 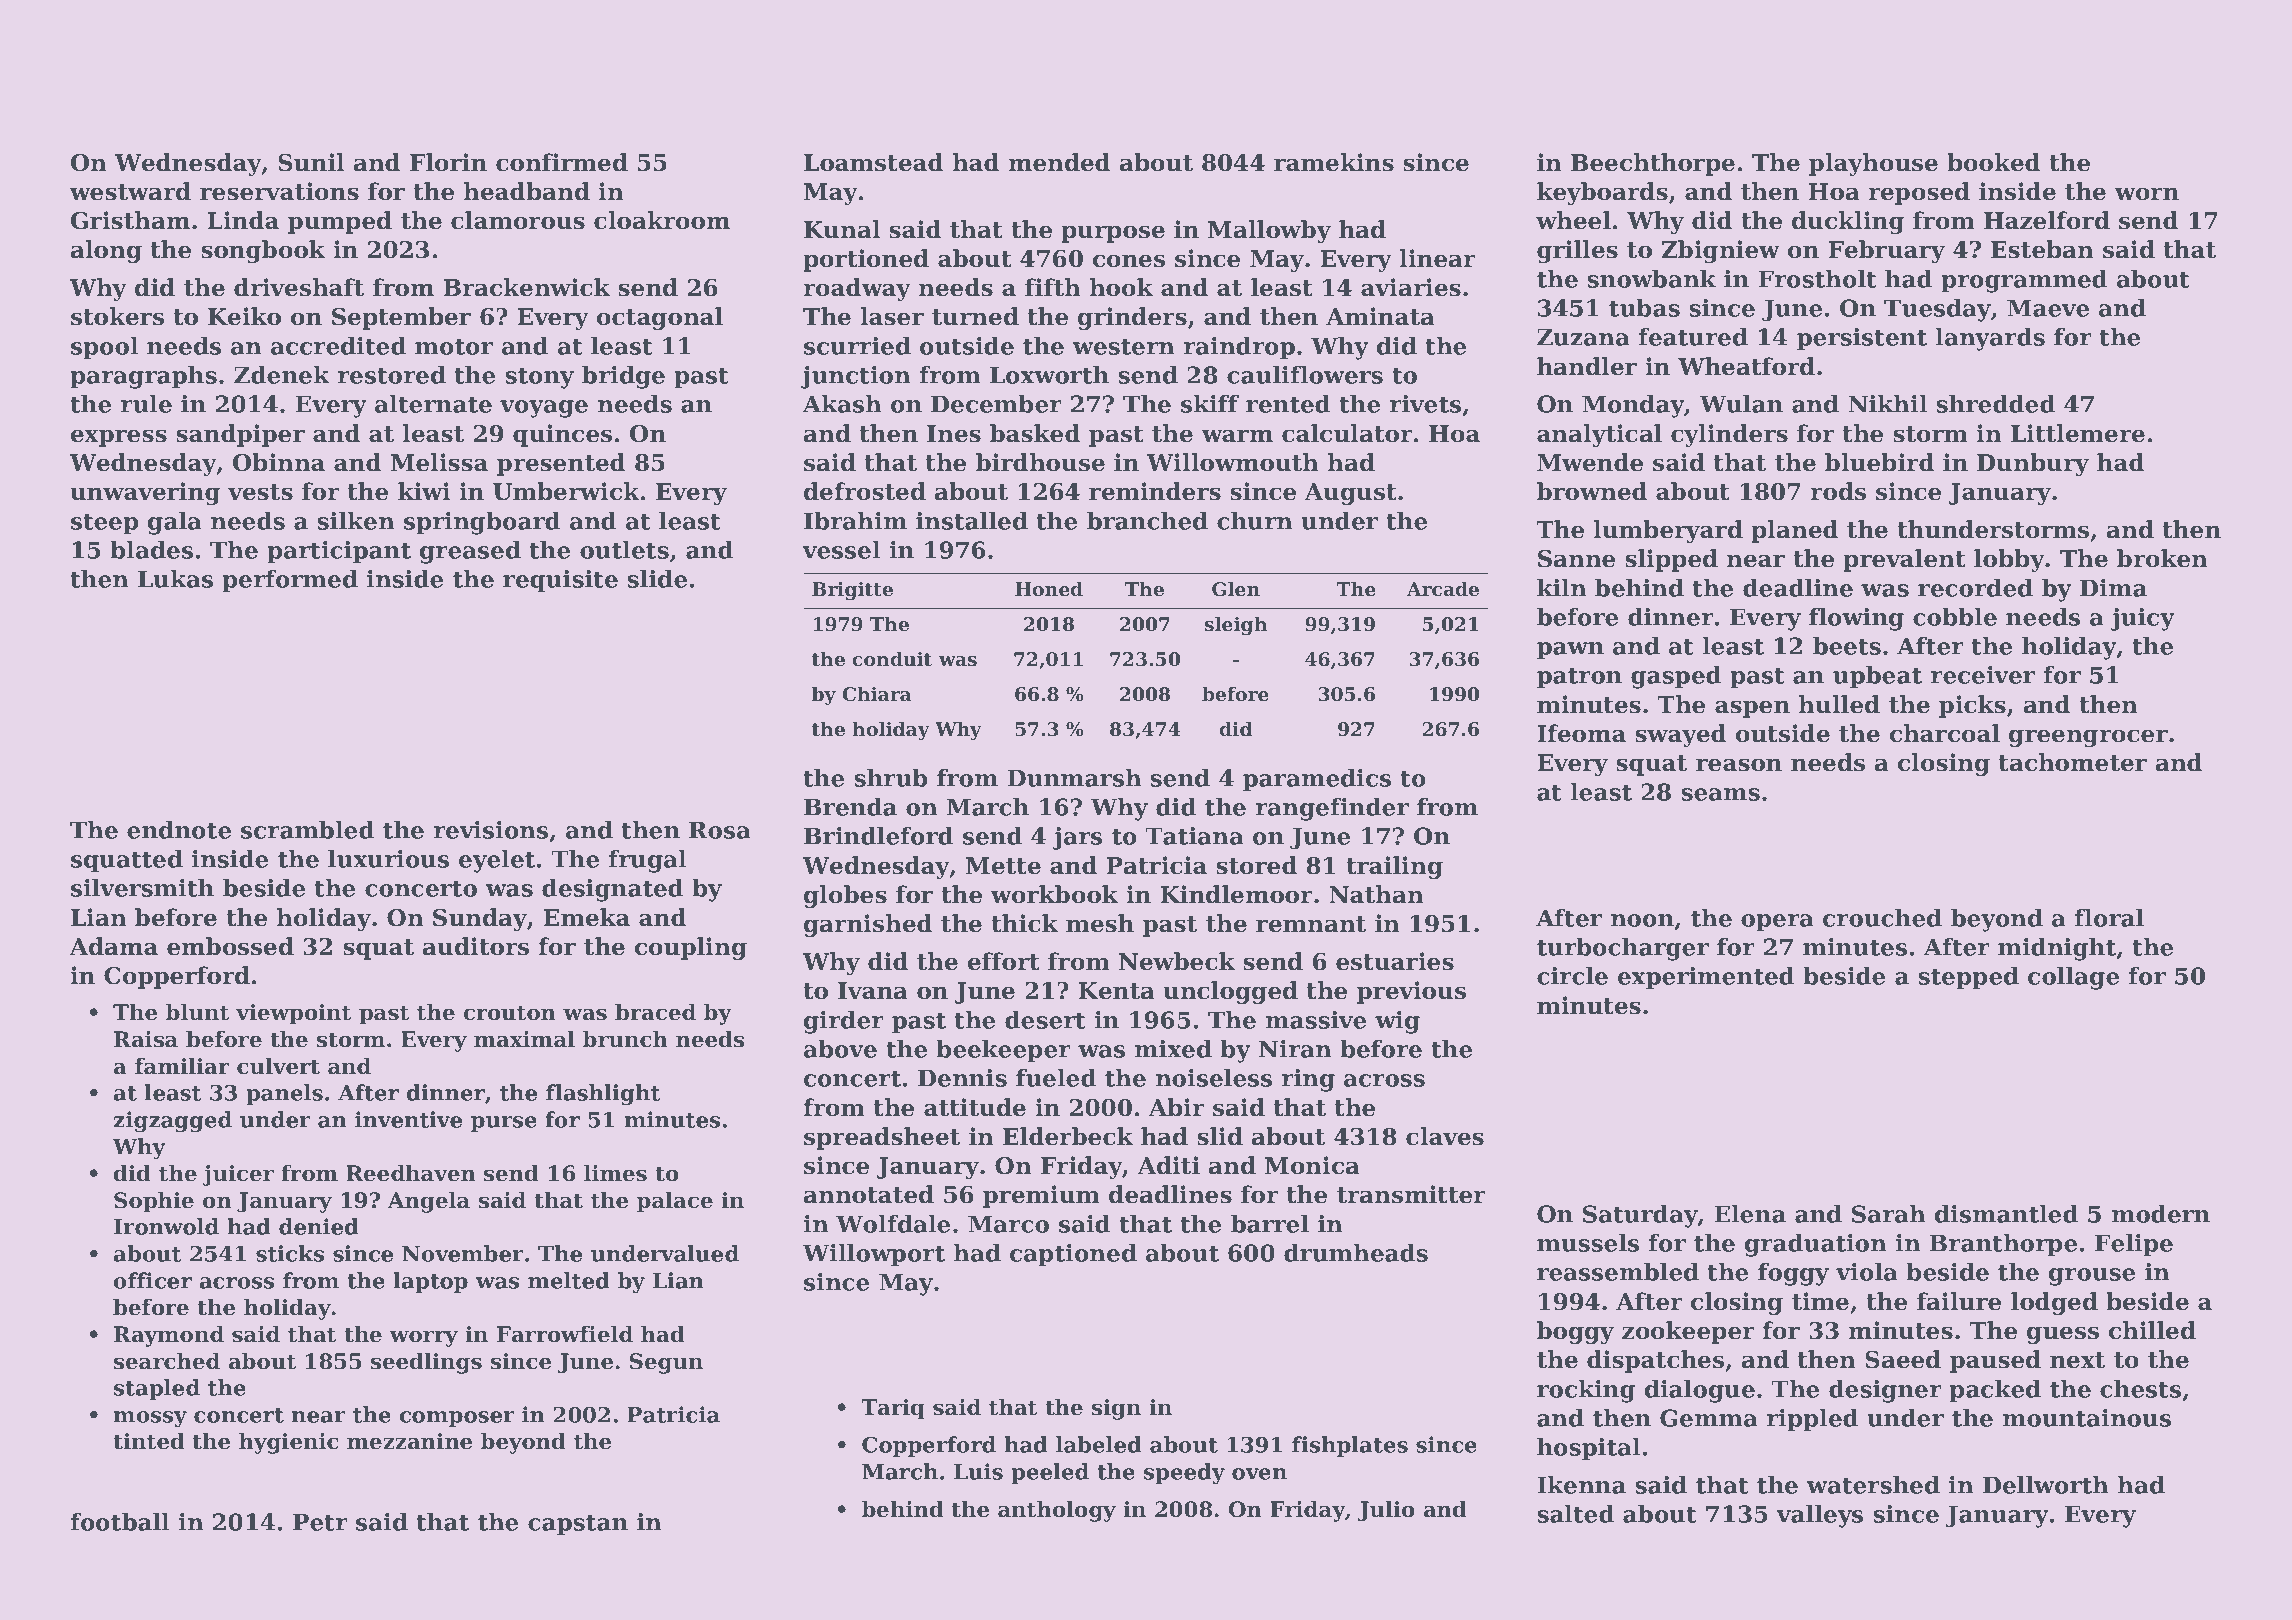 I want to click on wig, so click(x=1397, y=1022).
